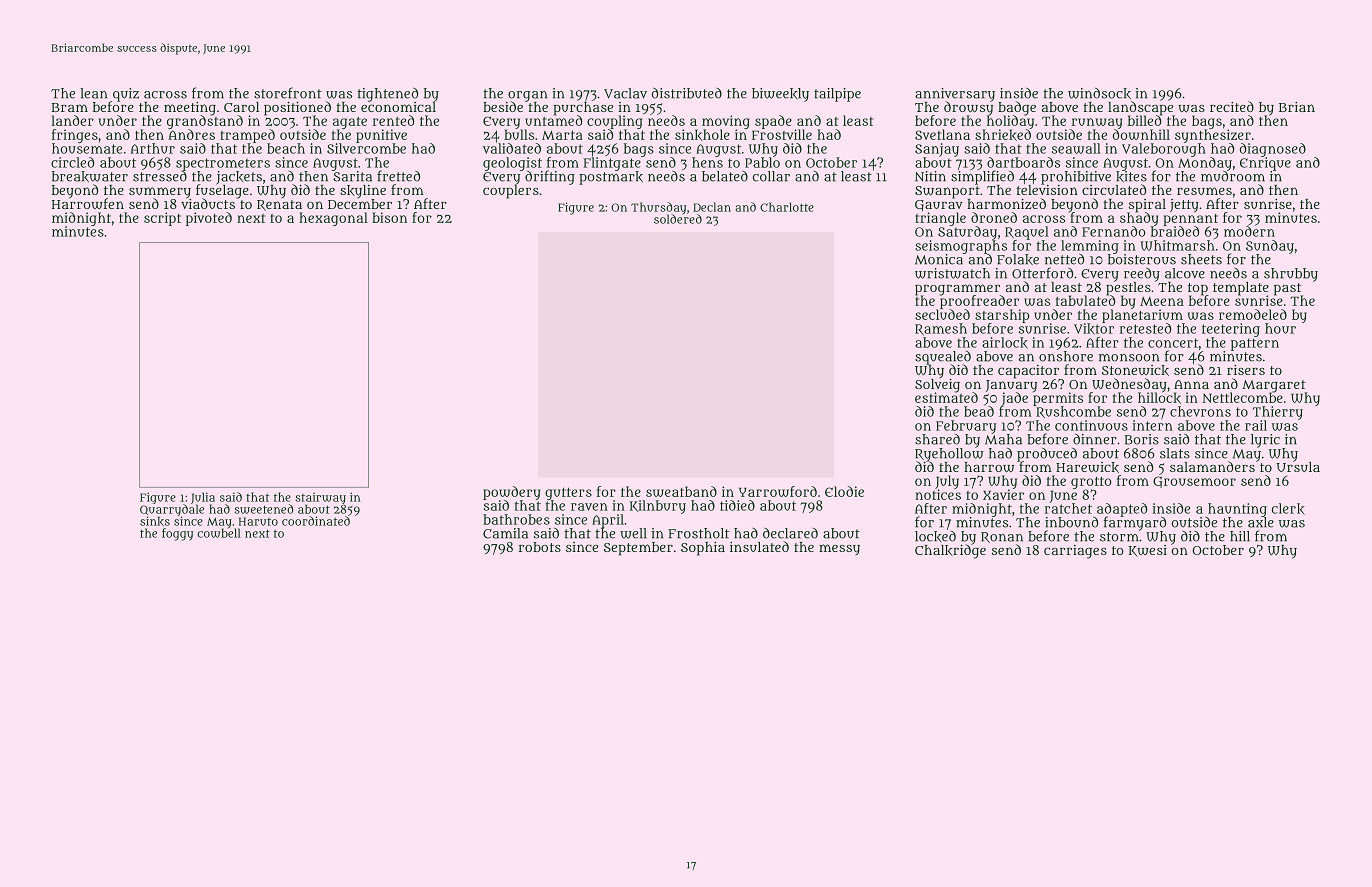 This image has width=1372, height=887. What do you see at coordinates (209, 219) in the image?
I see `pivoted` at bounding box center [209, 219].
